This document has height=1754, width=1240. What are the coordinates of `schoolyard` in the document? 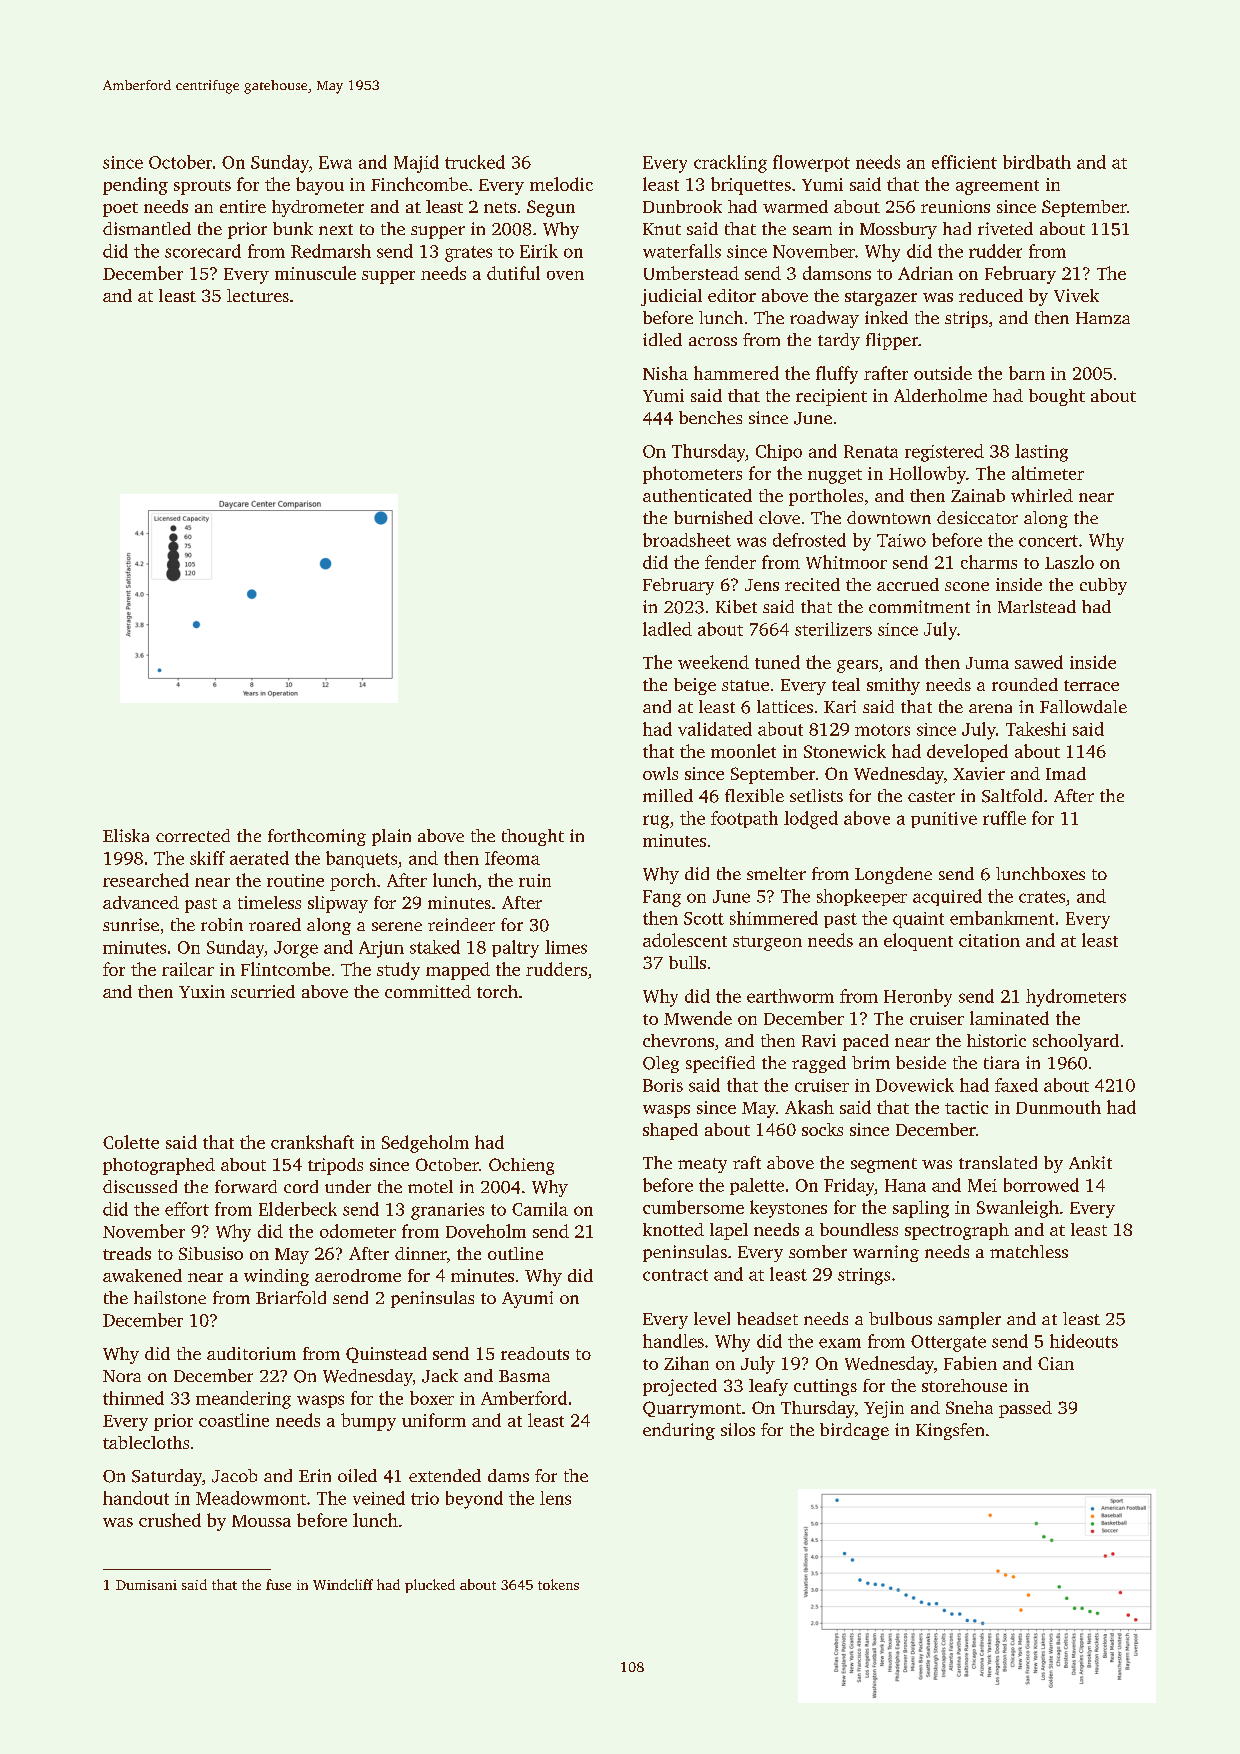 It's located at (1076, 1042).
